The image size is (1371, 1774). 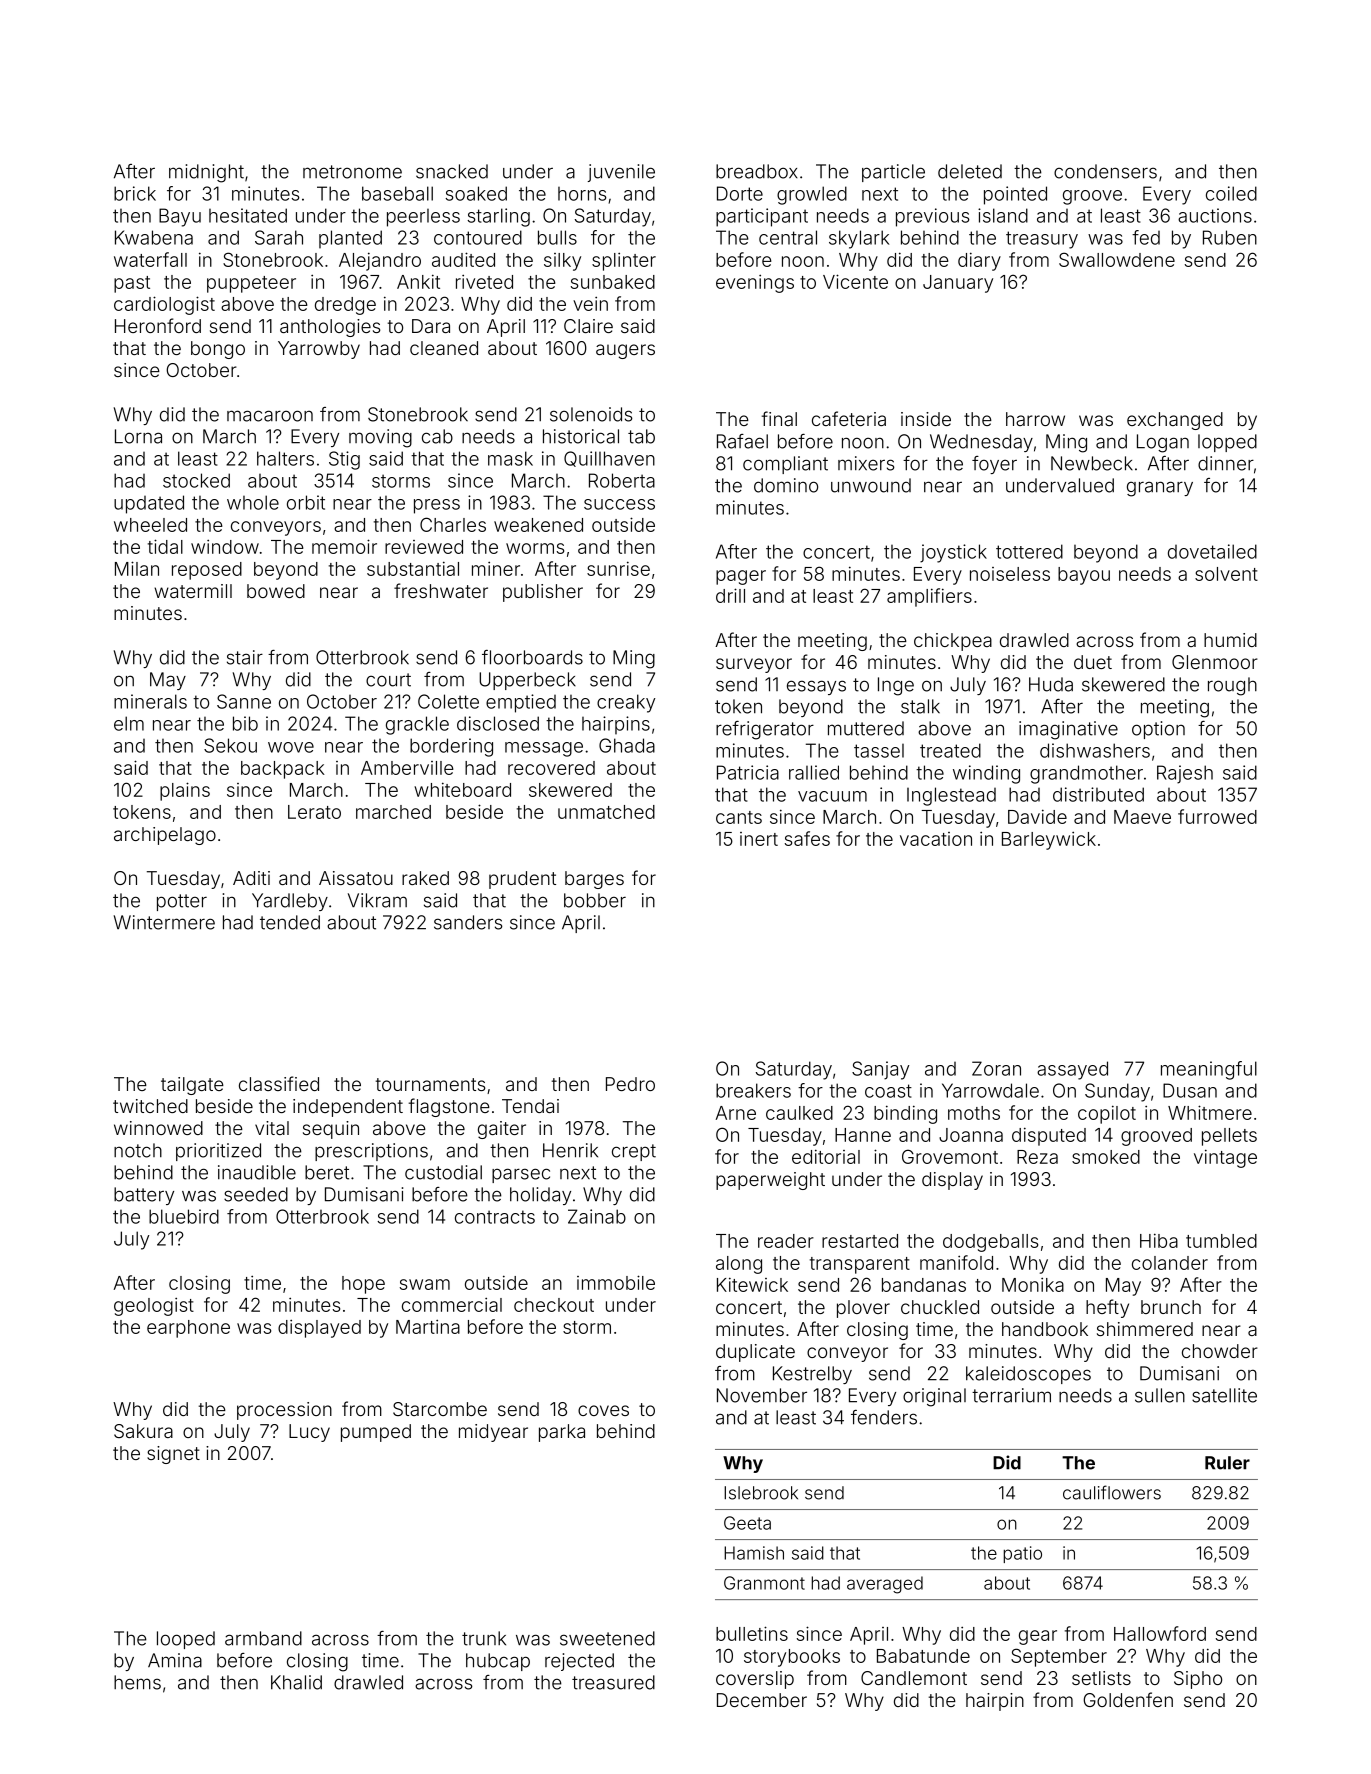 What do you see at coordinates (1035, 419) in the screenshot?
I see `harrow` at bounding box center [1035, 419].
